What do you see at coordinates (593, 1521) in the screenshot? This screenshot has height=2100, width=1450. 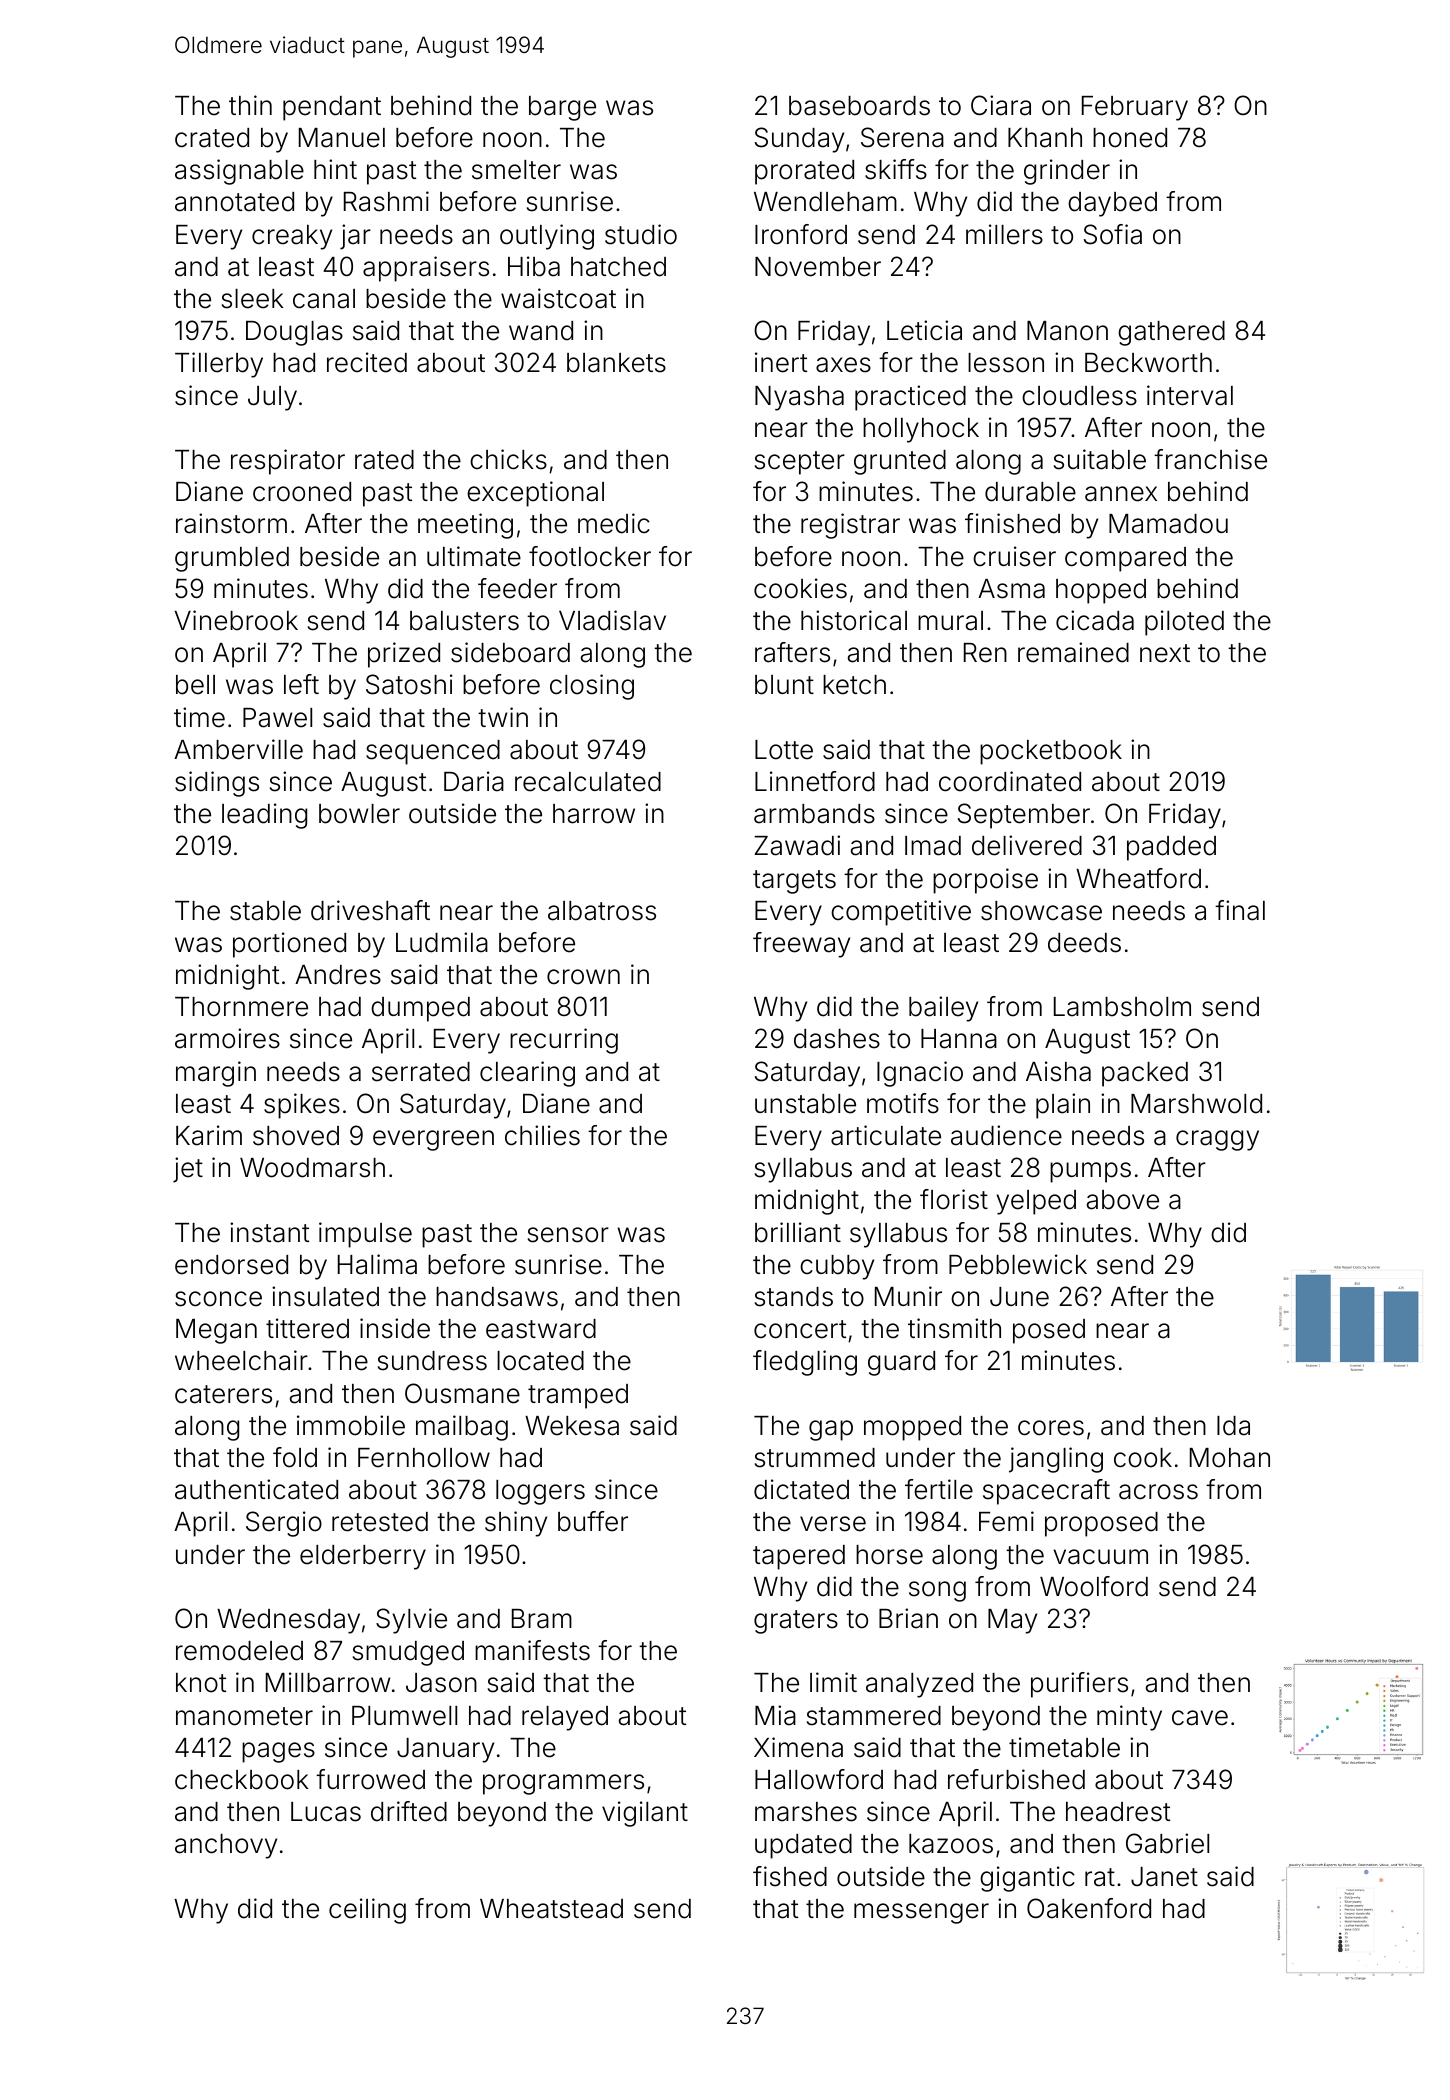 I see `buffer` at bounding box center [593, 1521].
